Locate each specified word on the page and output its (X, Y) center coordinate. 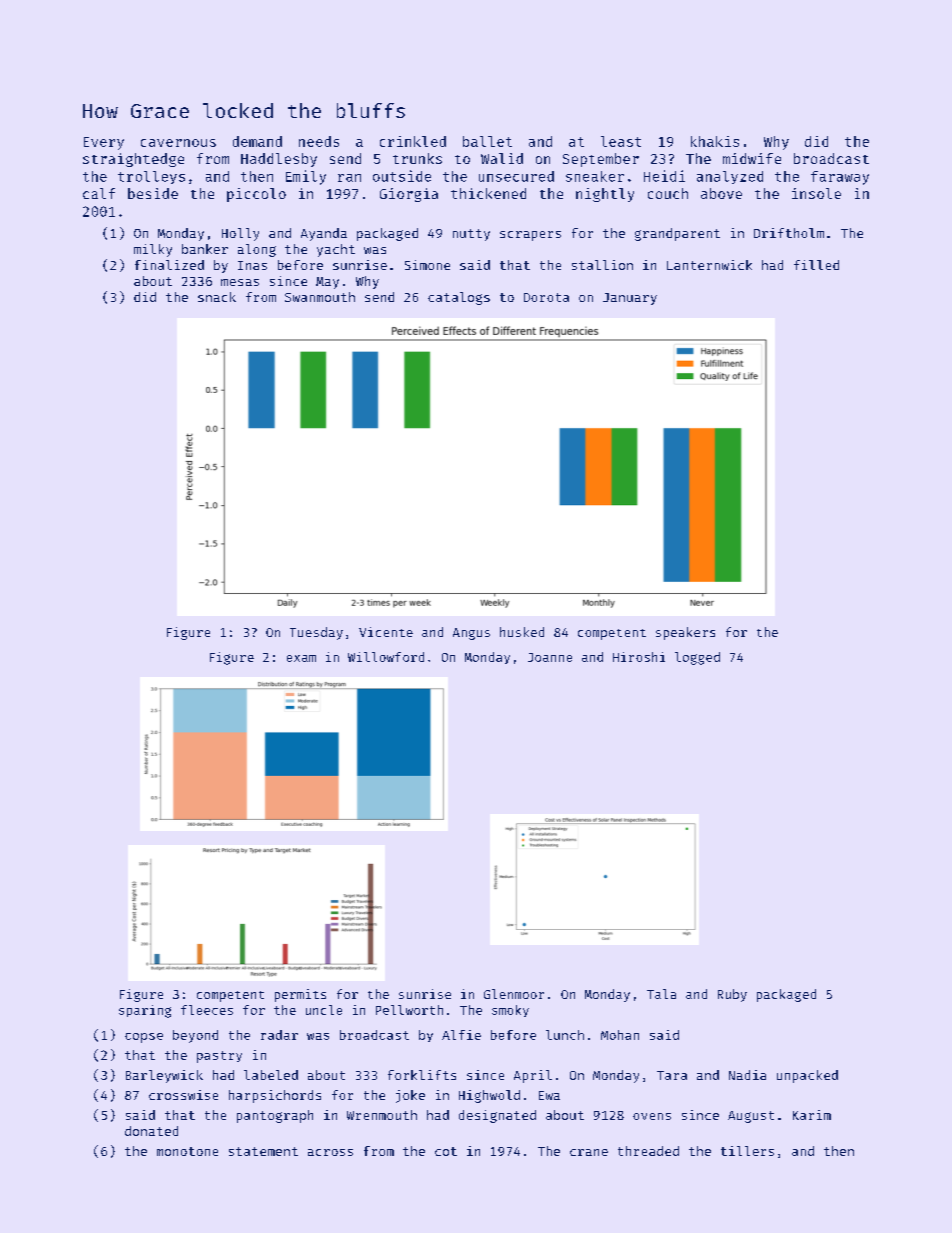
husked (522, 632)
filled (816, 265)
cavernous (178, 143)
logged (697, 658)
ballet (487, 141)
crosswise (183, 1095)
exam (301, 658)
